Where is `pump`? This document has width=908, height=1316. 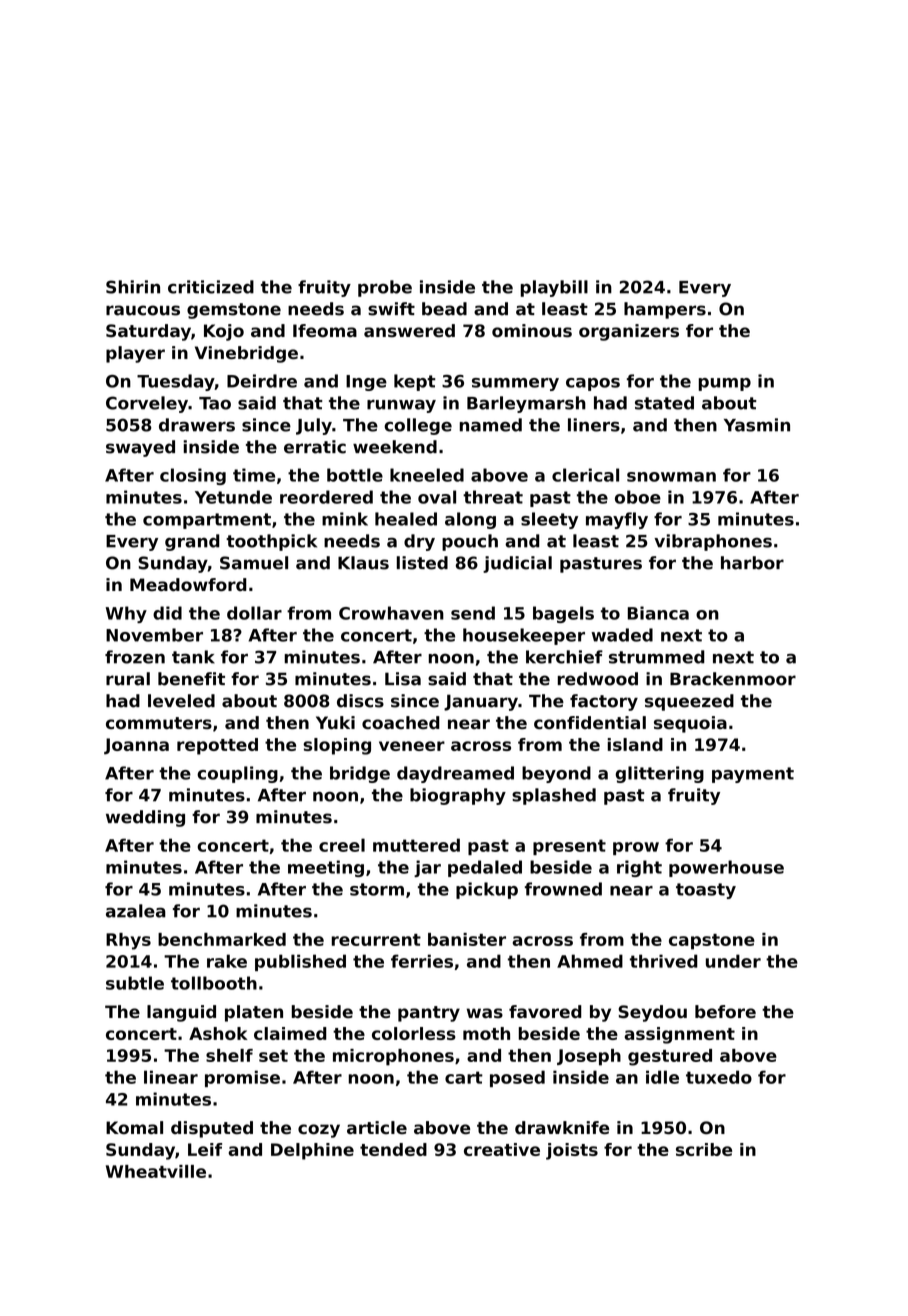
pump is located at coordinates (725, 384).
